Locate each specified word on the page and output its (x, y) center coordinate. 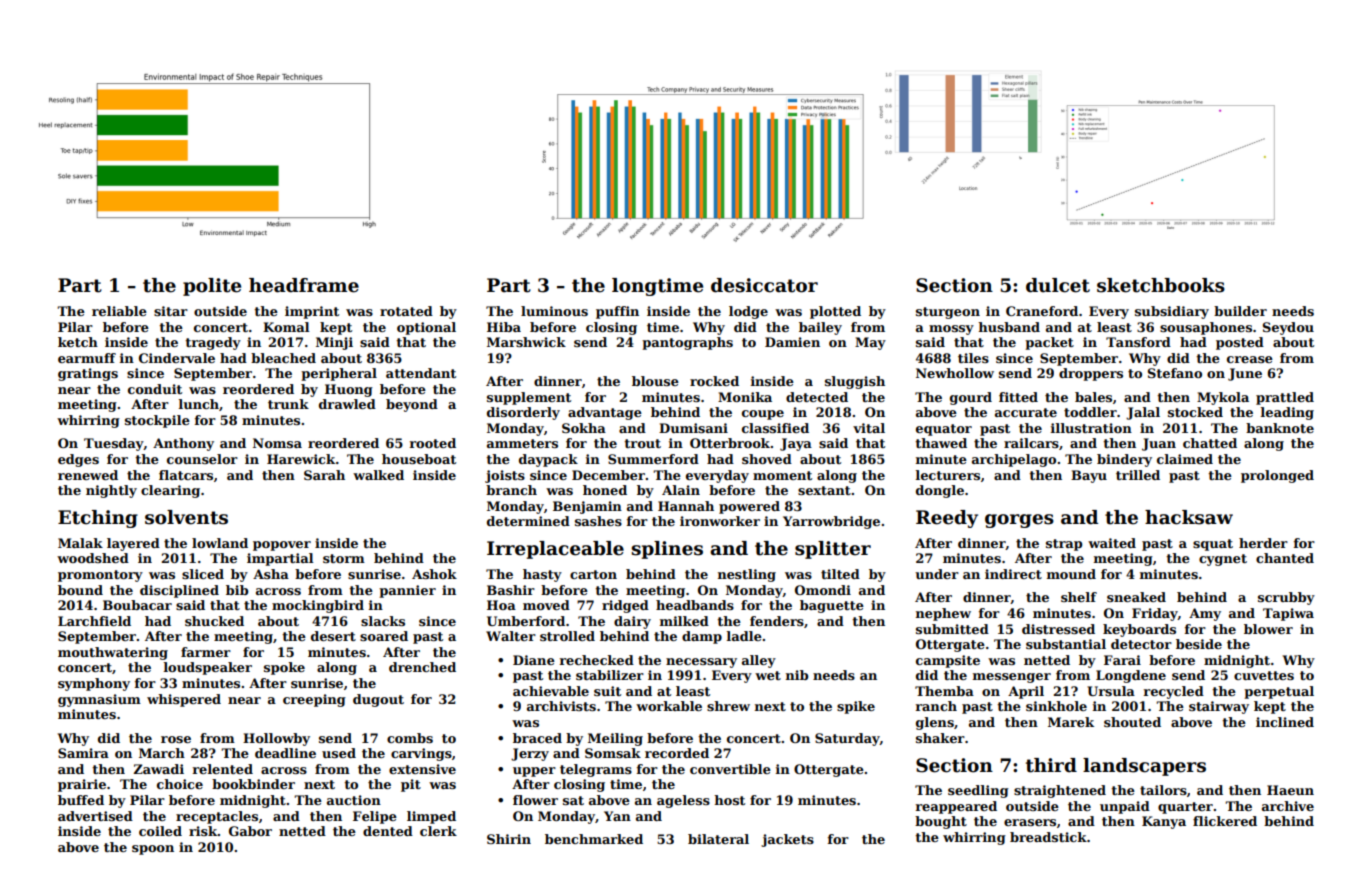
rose (176, 739)
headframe (304, 285)
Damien (792, 342)
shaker (940, 738)
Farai (1122, 660)
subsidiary (1172, 312)
